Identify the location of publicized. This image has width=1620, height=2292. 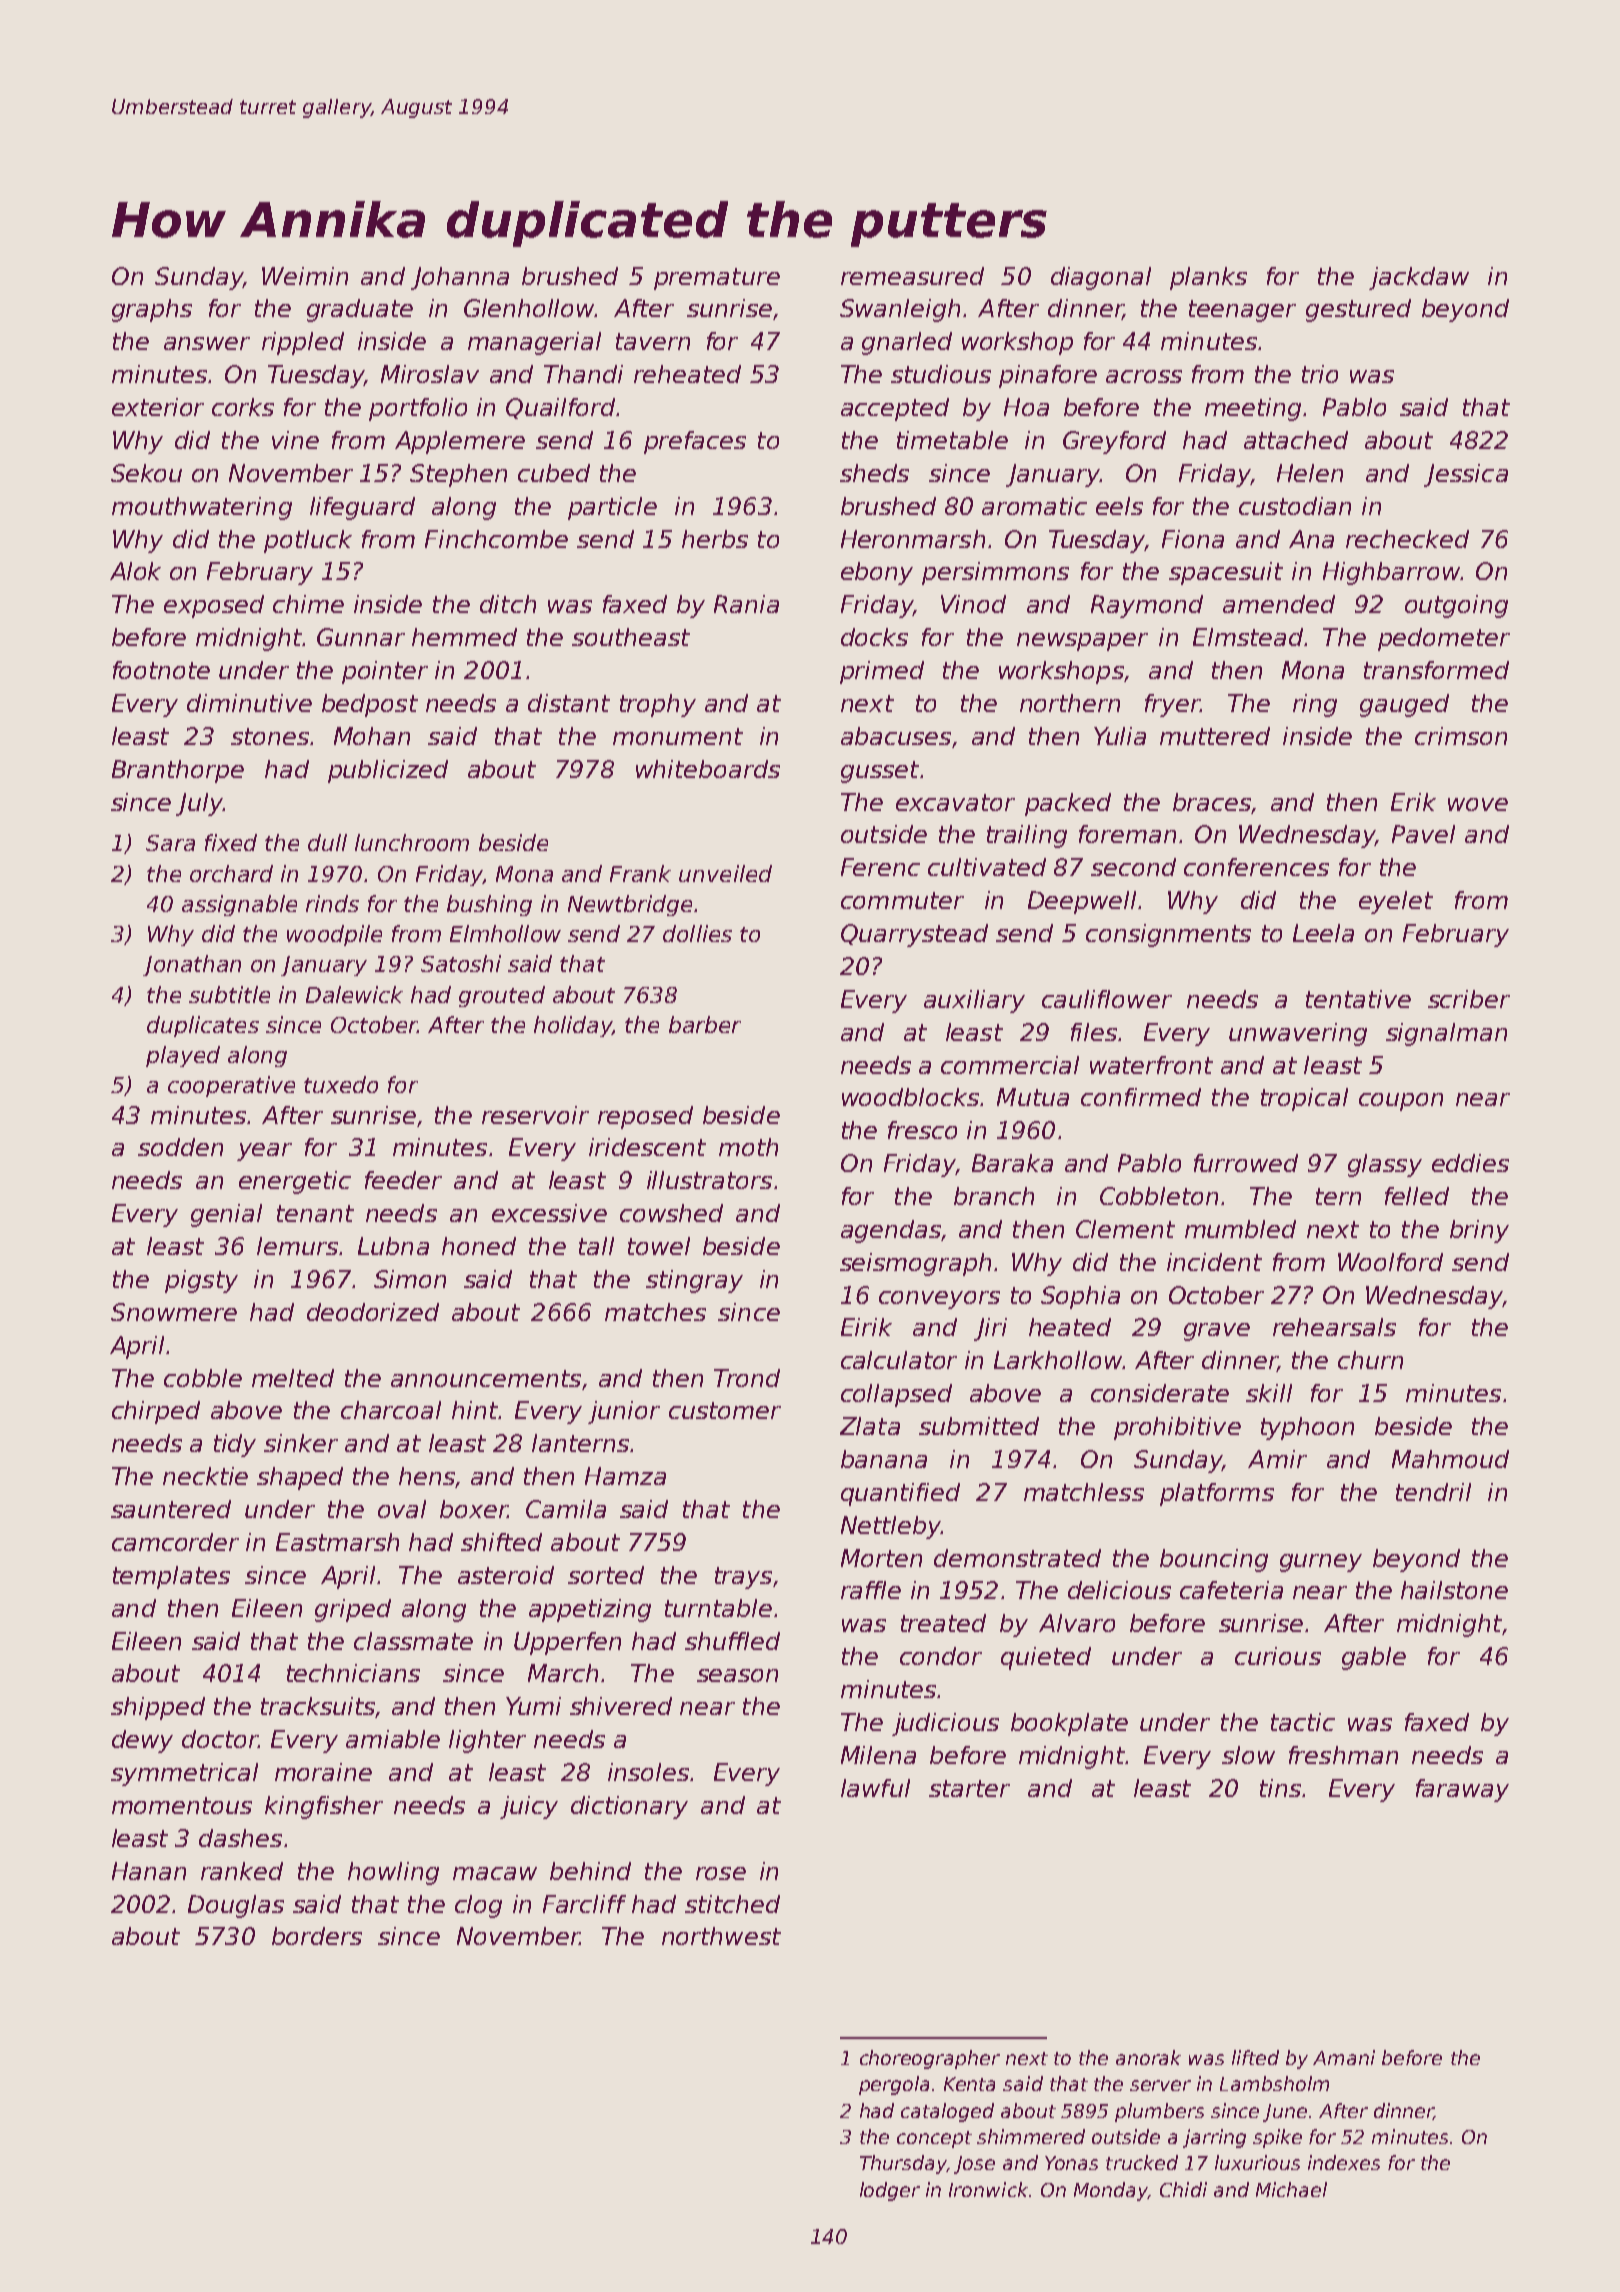
(388, 771).
